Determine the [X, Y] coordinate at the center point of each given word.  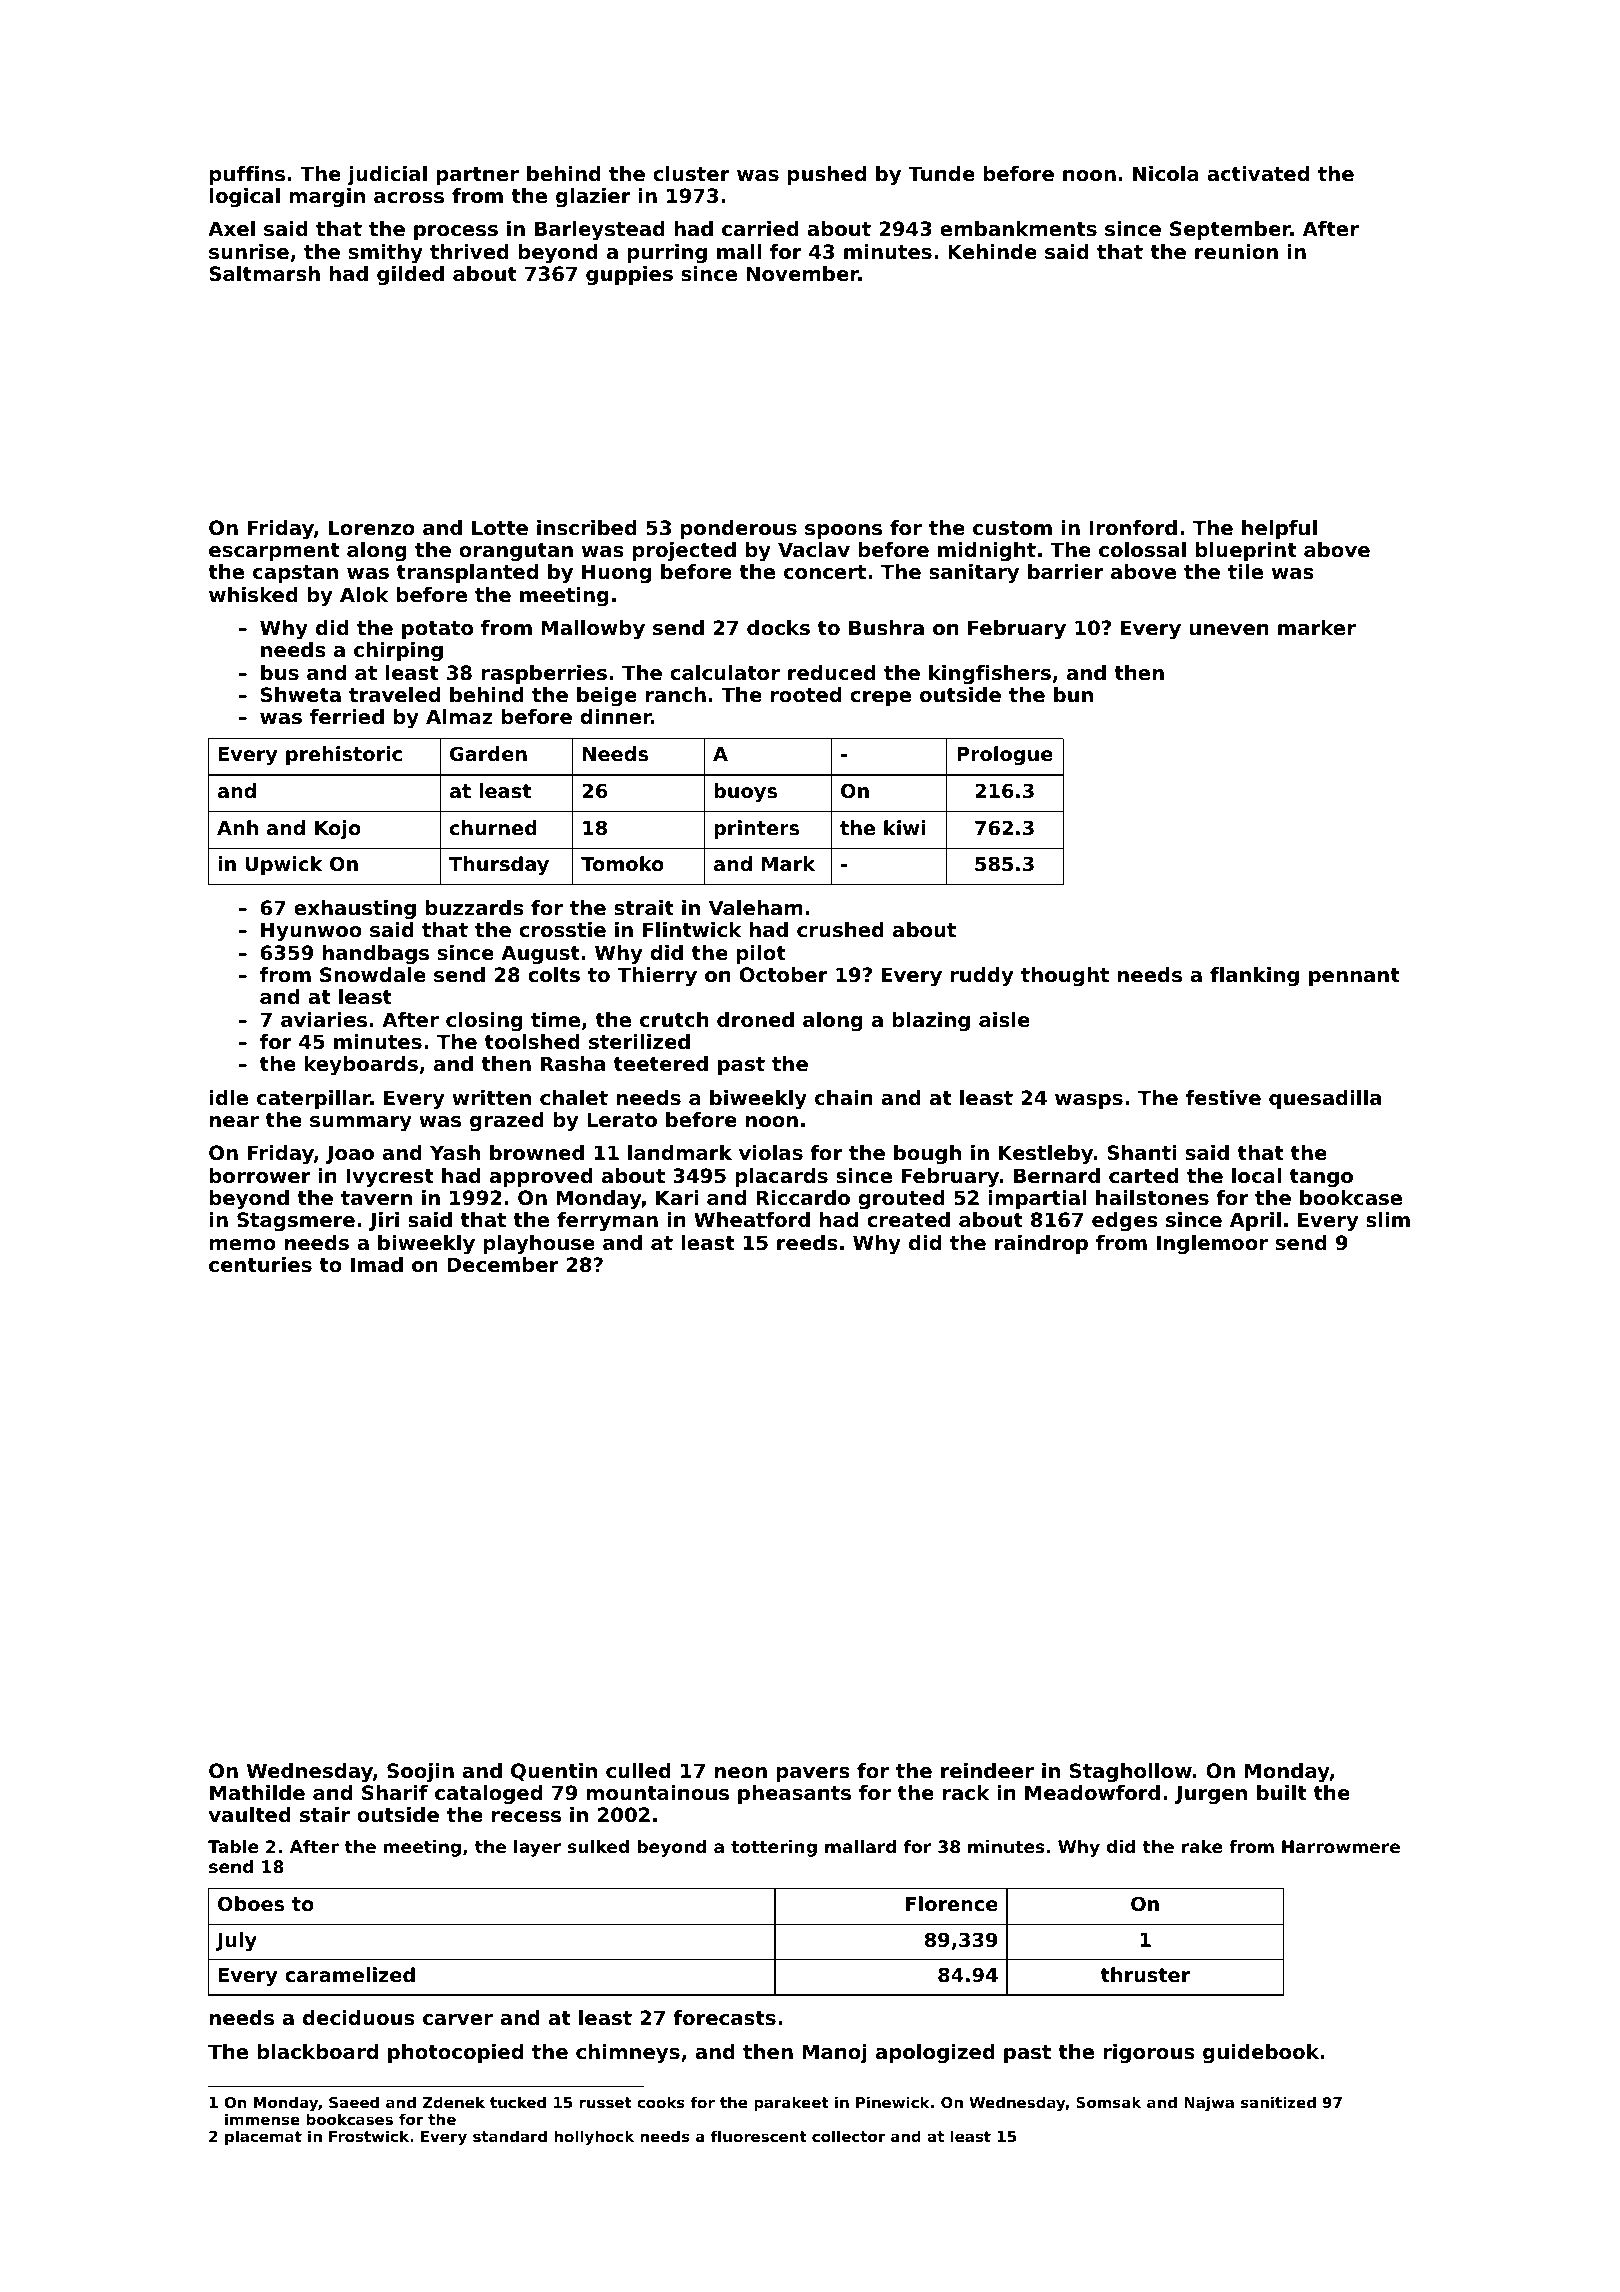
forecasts [724, 2018]
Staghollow [1131, 1772]
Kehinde [992, 252]
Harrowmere [1341, 1846]
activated [1258, 174]
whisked [253, 595]
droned [755, 1020]
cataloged [488, 1794]
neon [741, 1773]
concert [825, 572]
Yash [455, 1153]
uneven [1229, 630]
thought [1065, 976]
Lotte [500, 528]
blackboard [317, 2052]
